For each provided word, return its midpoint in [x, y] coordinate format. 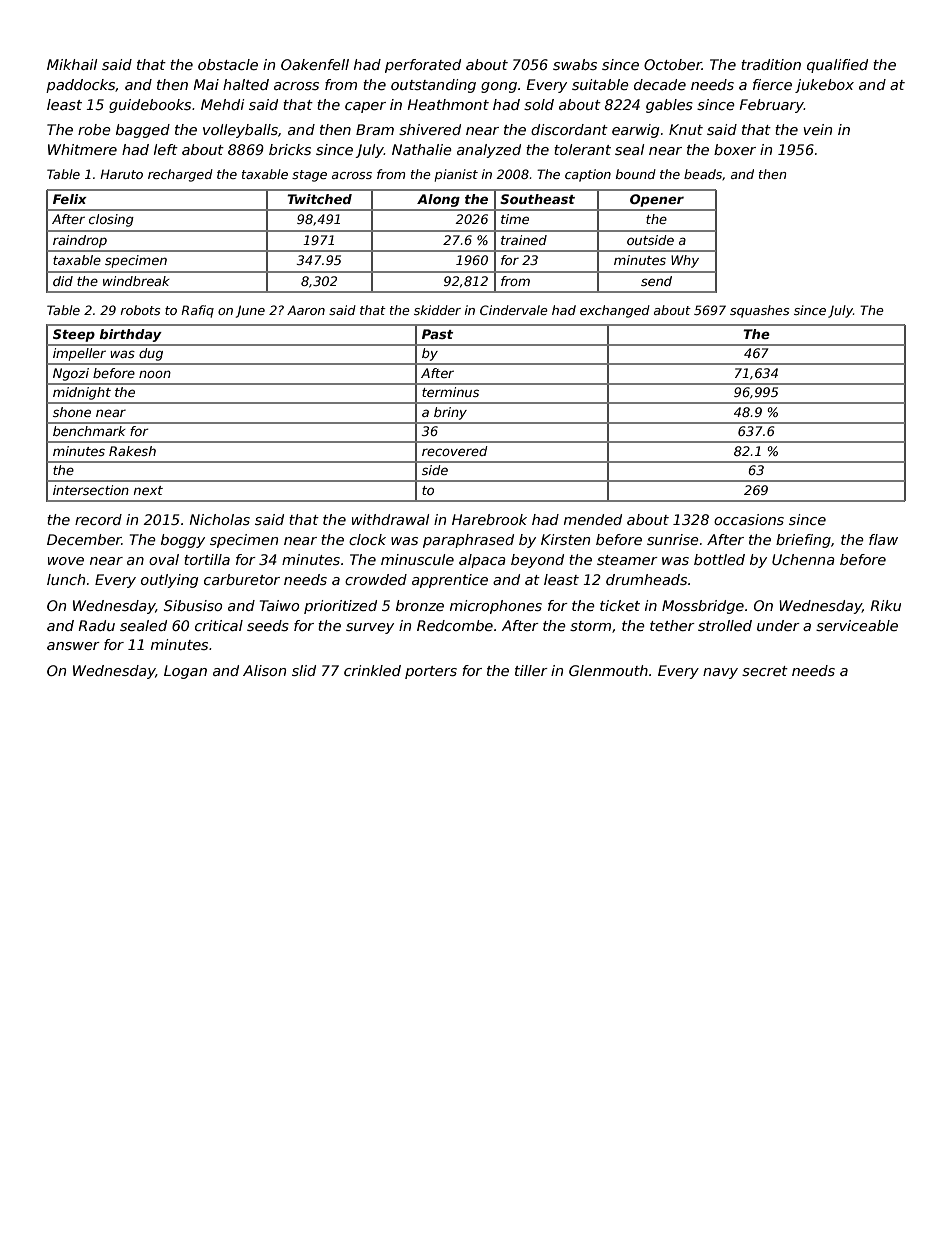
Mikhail [72, 64]
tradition [771, 64]
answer [73, 646]
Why [685, 261]
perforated [423, 66]
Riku [885, 605]
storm [590, 626]
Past [437, 334]
